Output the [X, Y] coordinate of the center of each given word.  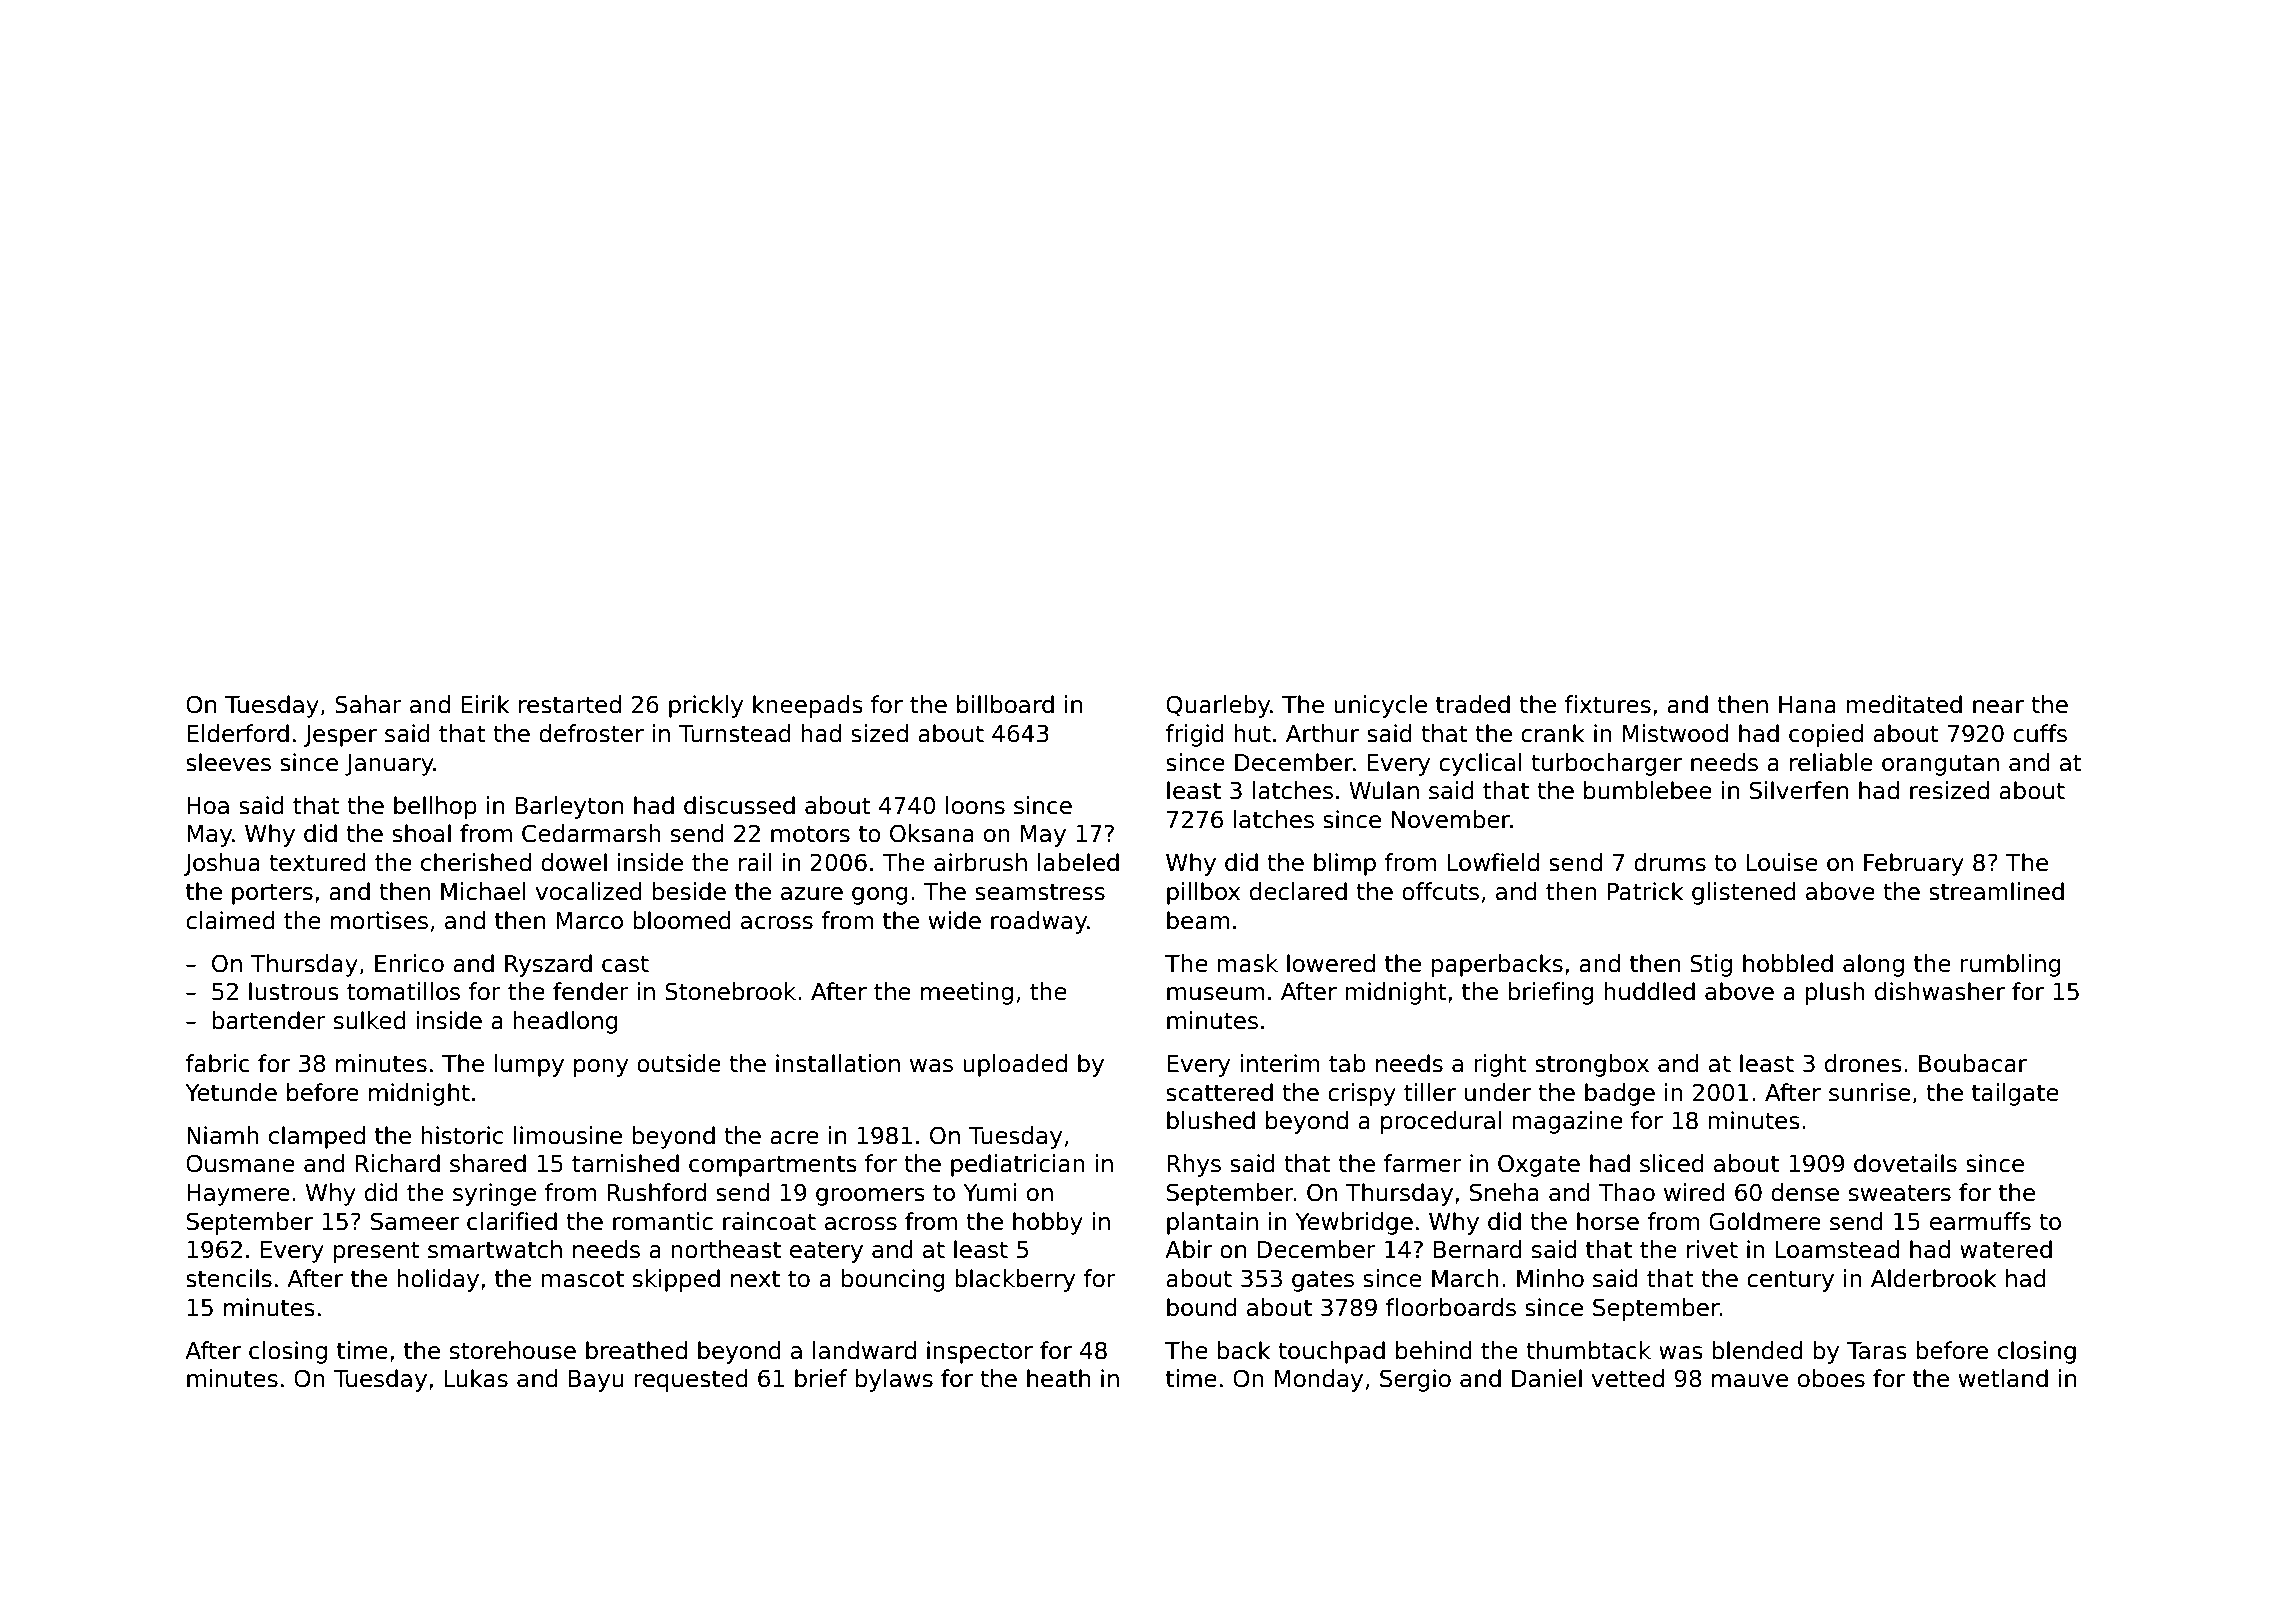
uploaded [1015, 1065]
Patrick [1646, 891]
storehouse [513, 1350]
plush [1835, 993]
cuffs [2040, 733]
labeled [1078, 862]
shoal [421, 833]
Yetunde [231, 1092]
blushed [1211, 1120]
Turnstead [735, 733]
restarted [570, 704]
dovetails [1905, 1163]
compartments [773, 1166]
